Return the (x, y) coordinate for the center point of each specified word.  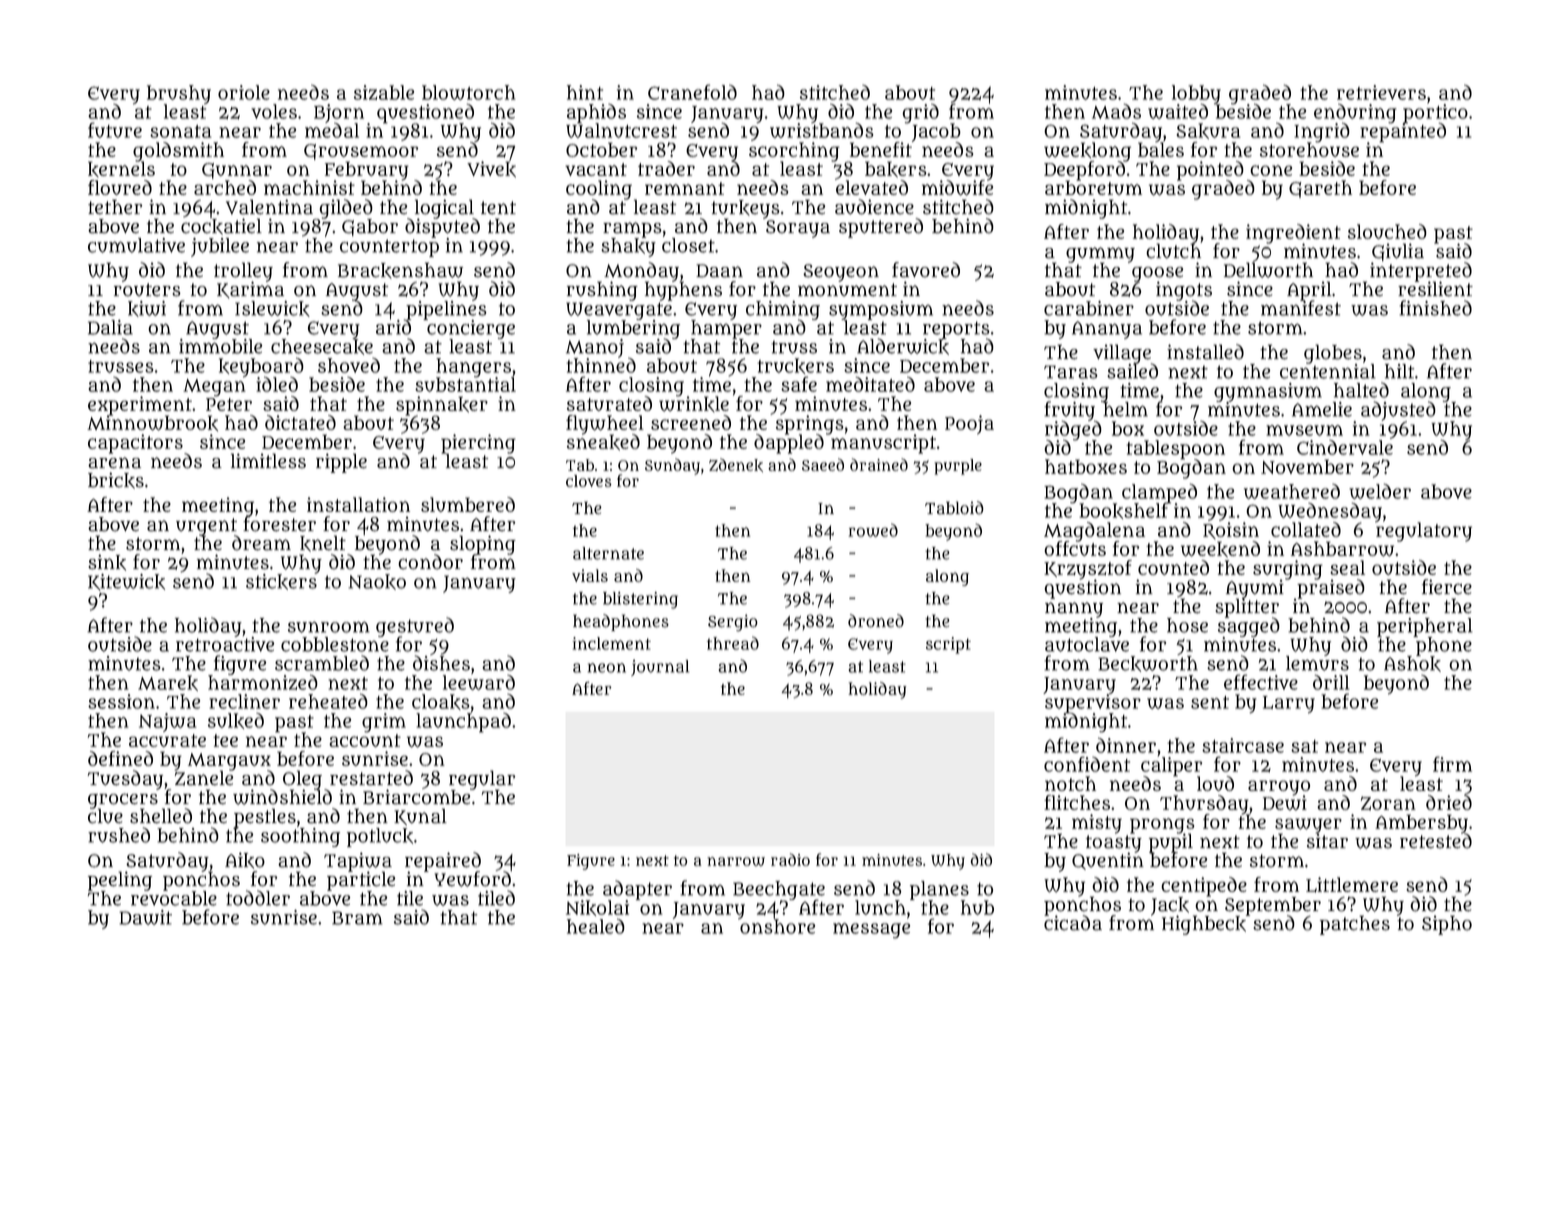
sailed (1132, 371)
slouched (1387, 231)
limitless (268, 461)
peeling (120, 881)
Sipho (1447, 925)
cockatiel (221, 226)
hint (585, 92)
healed (596, 926)
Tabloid (954, 508)
